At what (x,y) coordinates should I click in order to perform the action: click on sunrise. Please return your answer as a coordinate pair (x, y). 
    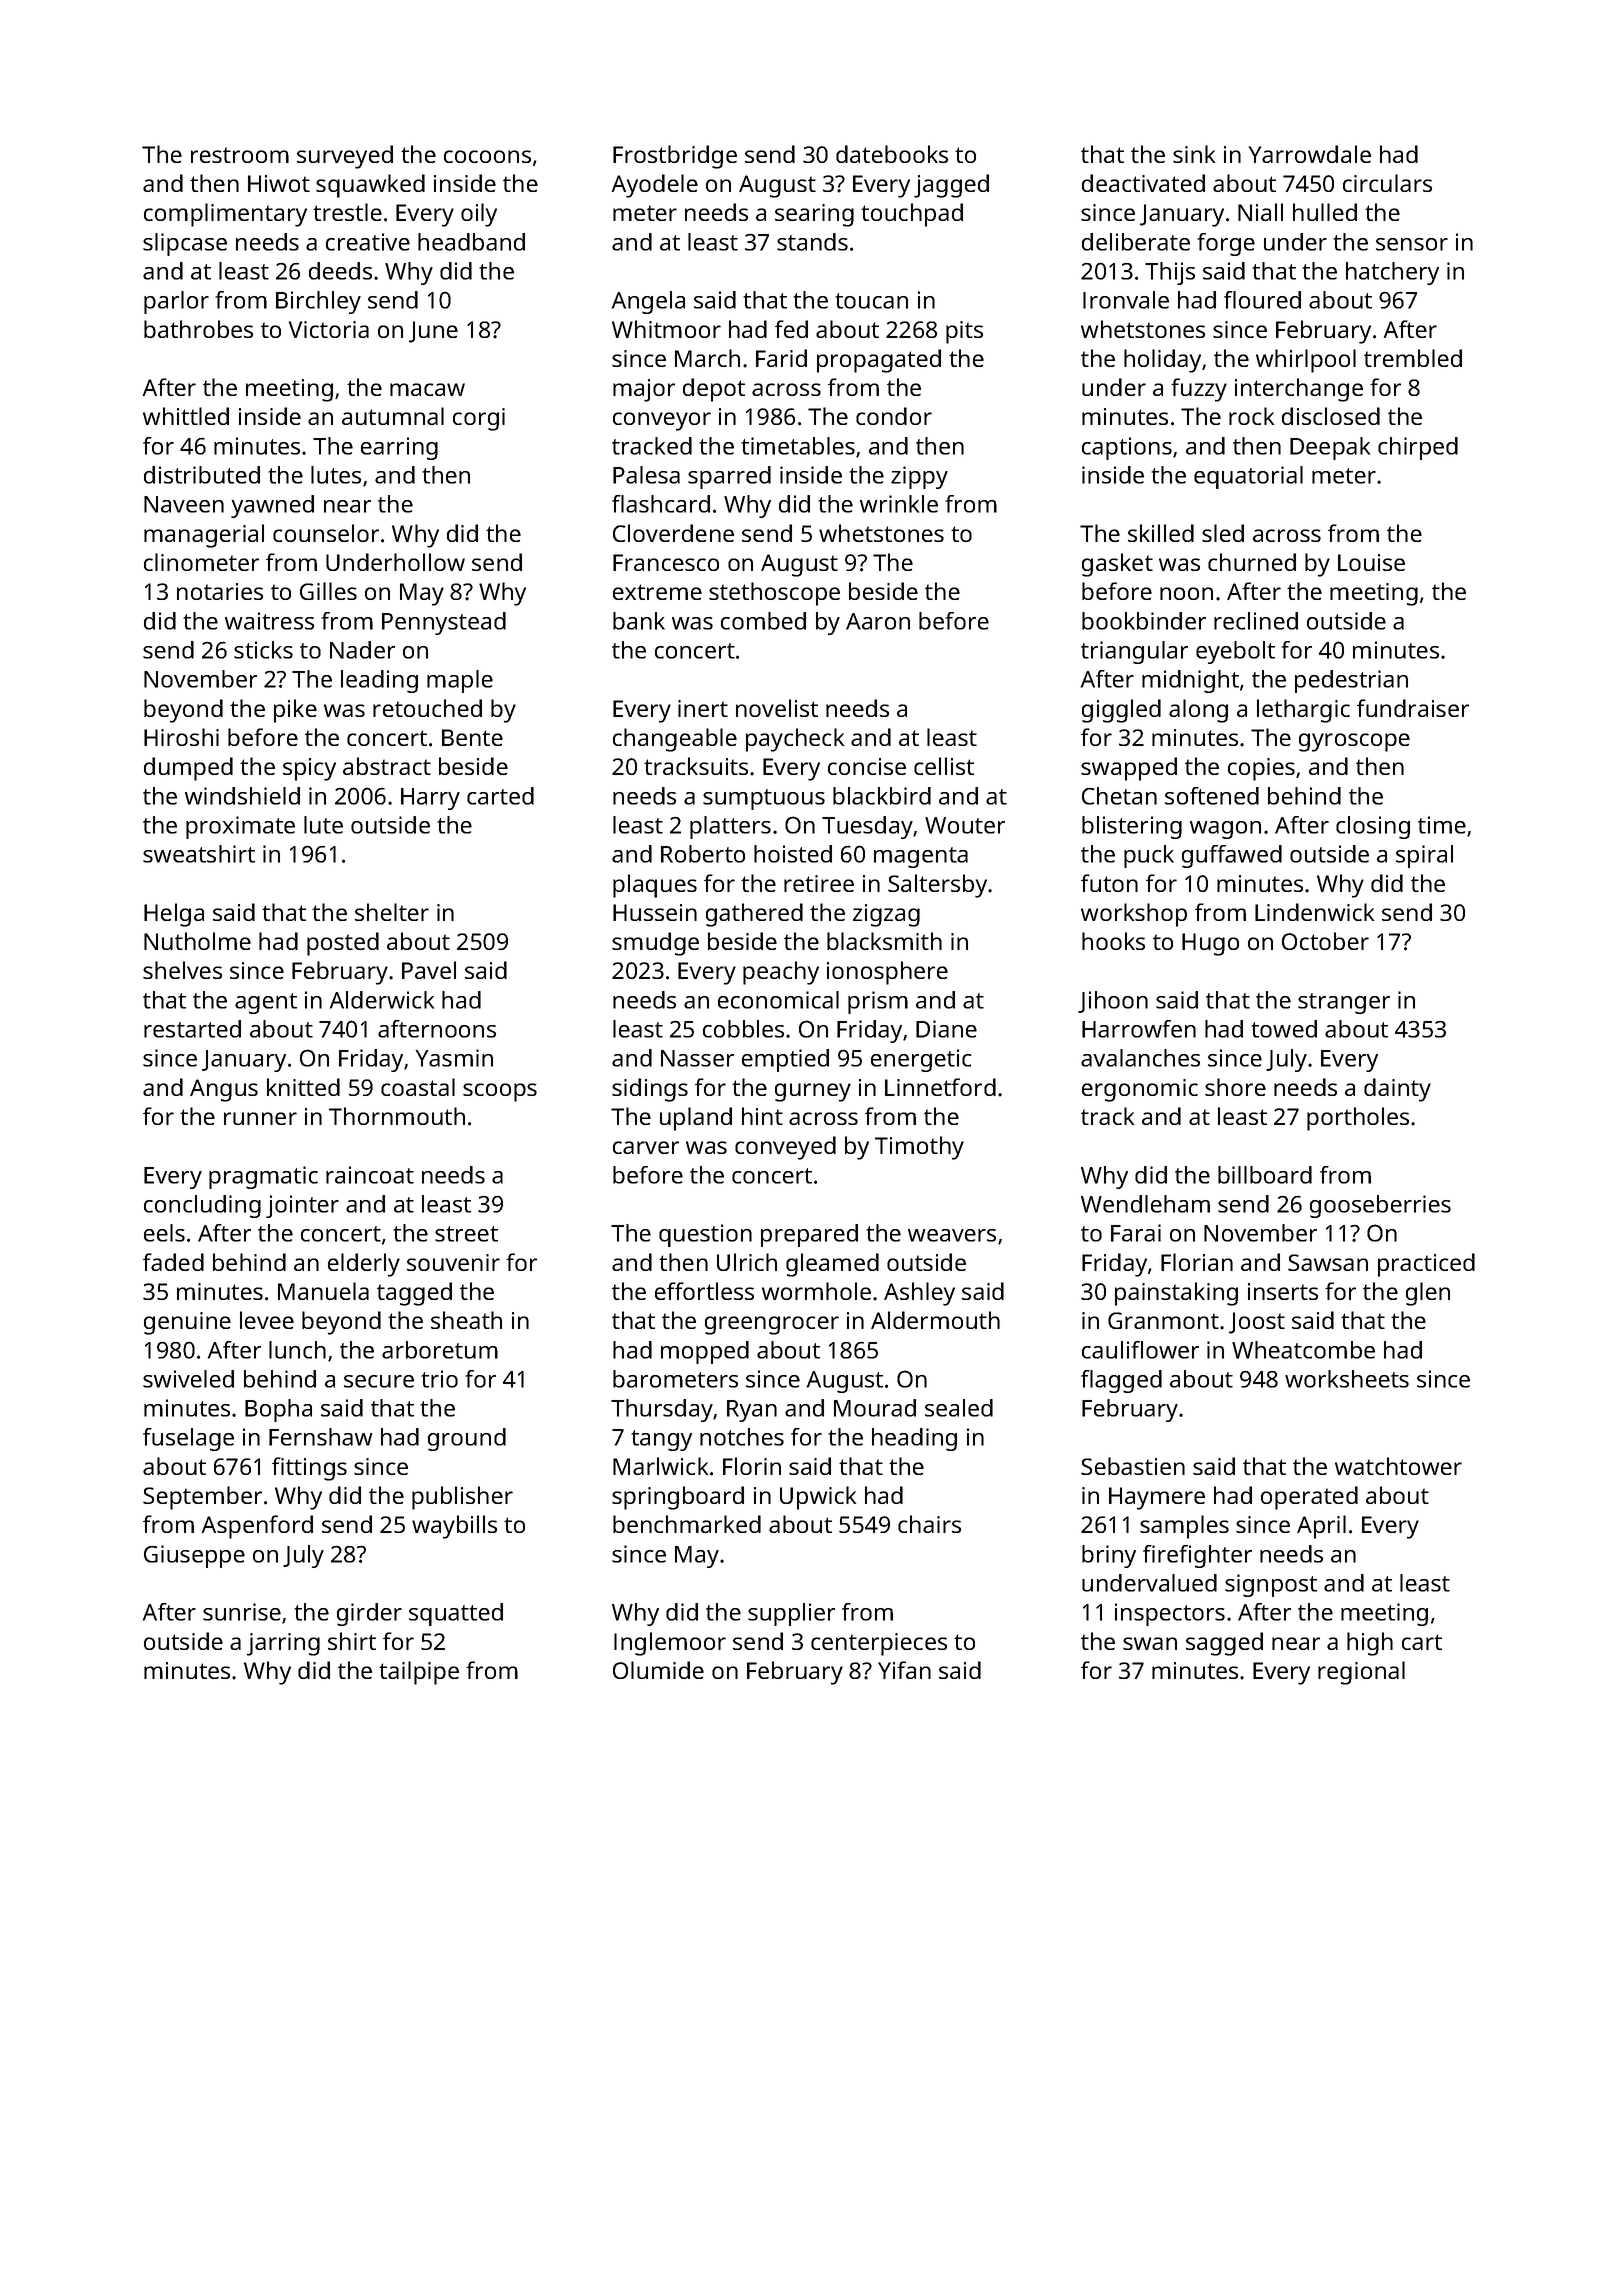
    Looking at the image, I should click on (242, 1612).
